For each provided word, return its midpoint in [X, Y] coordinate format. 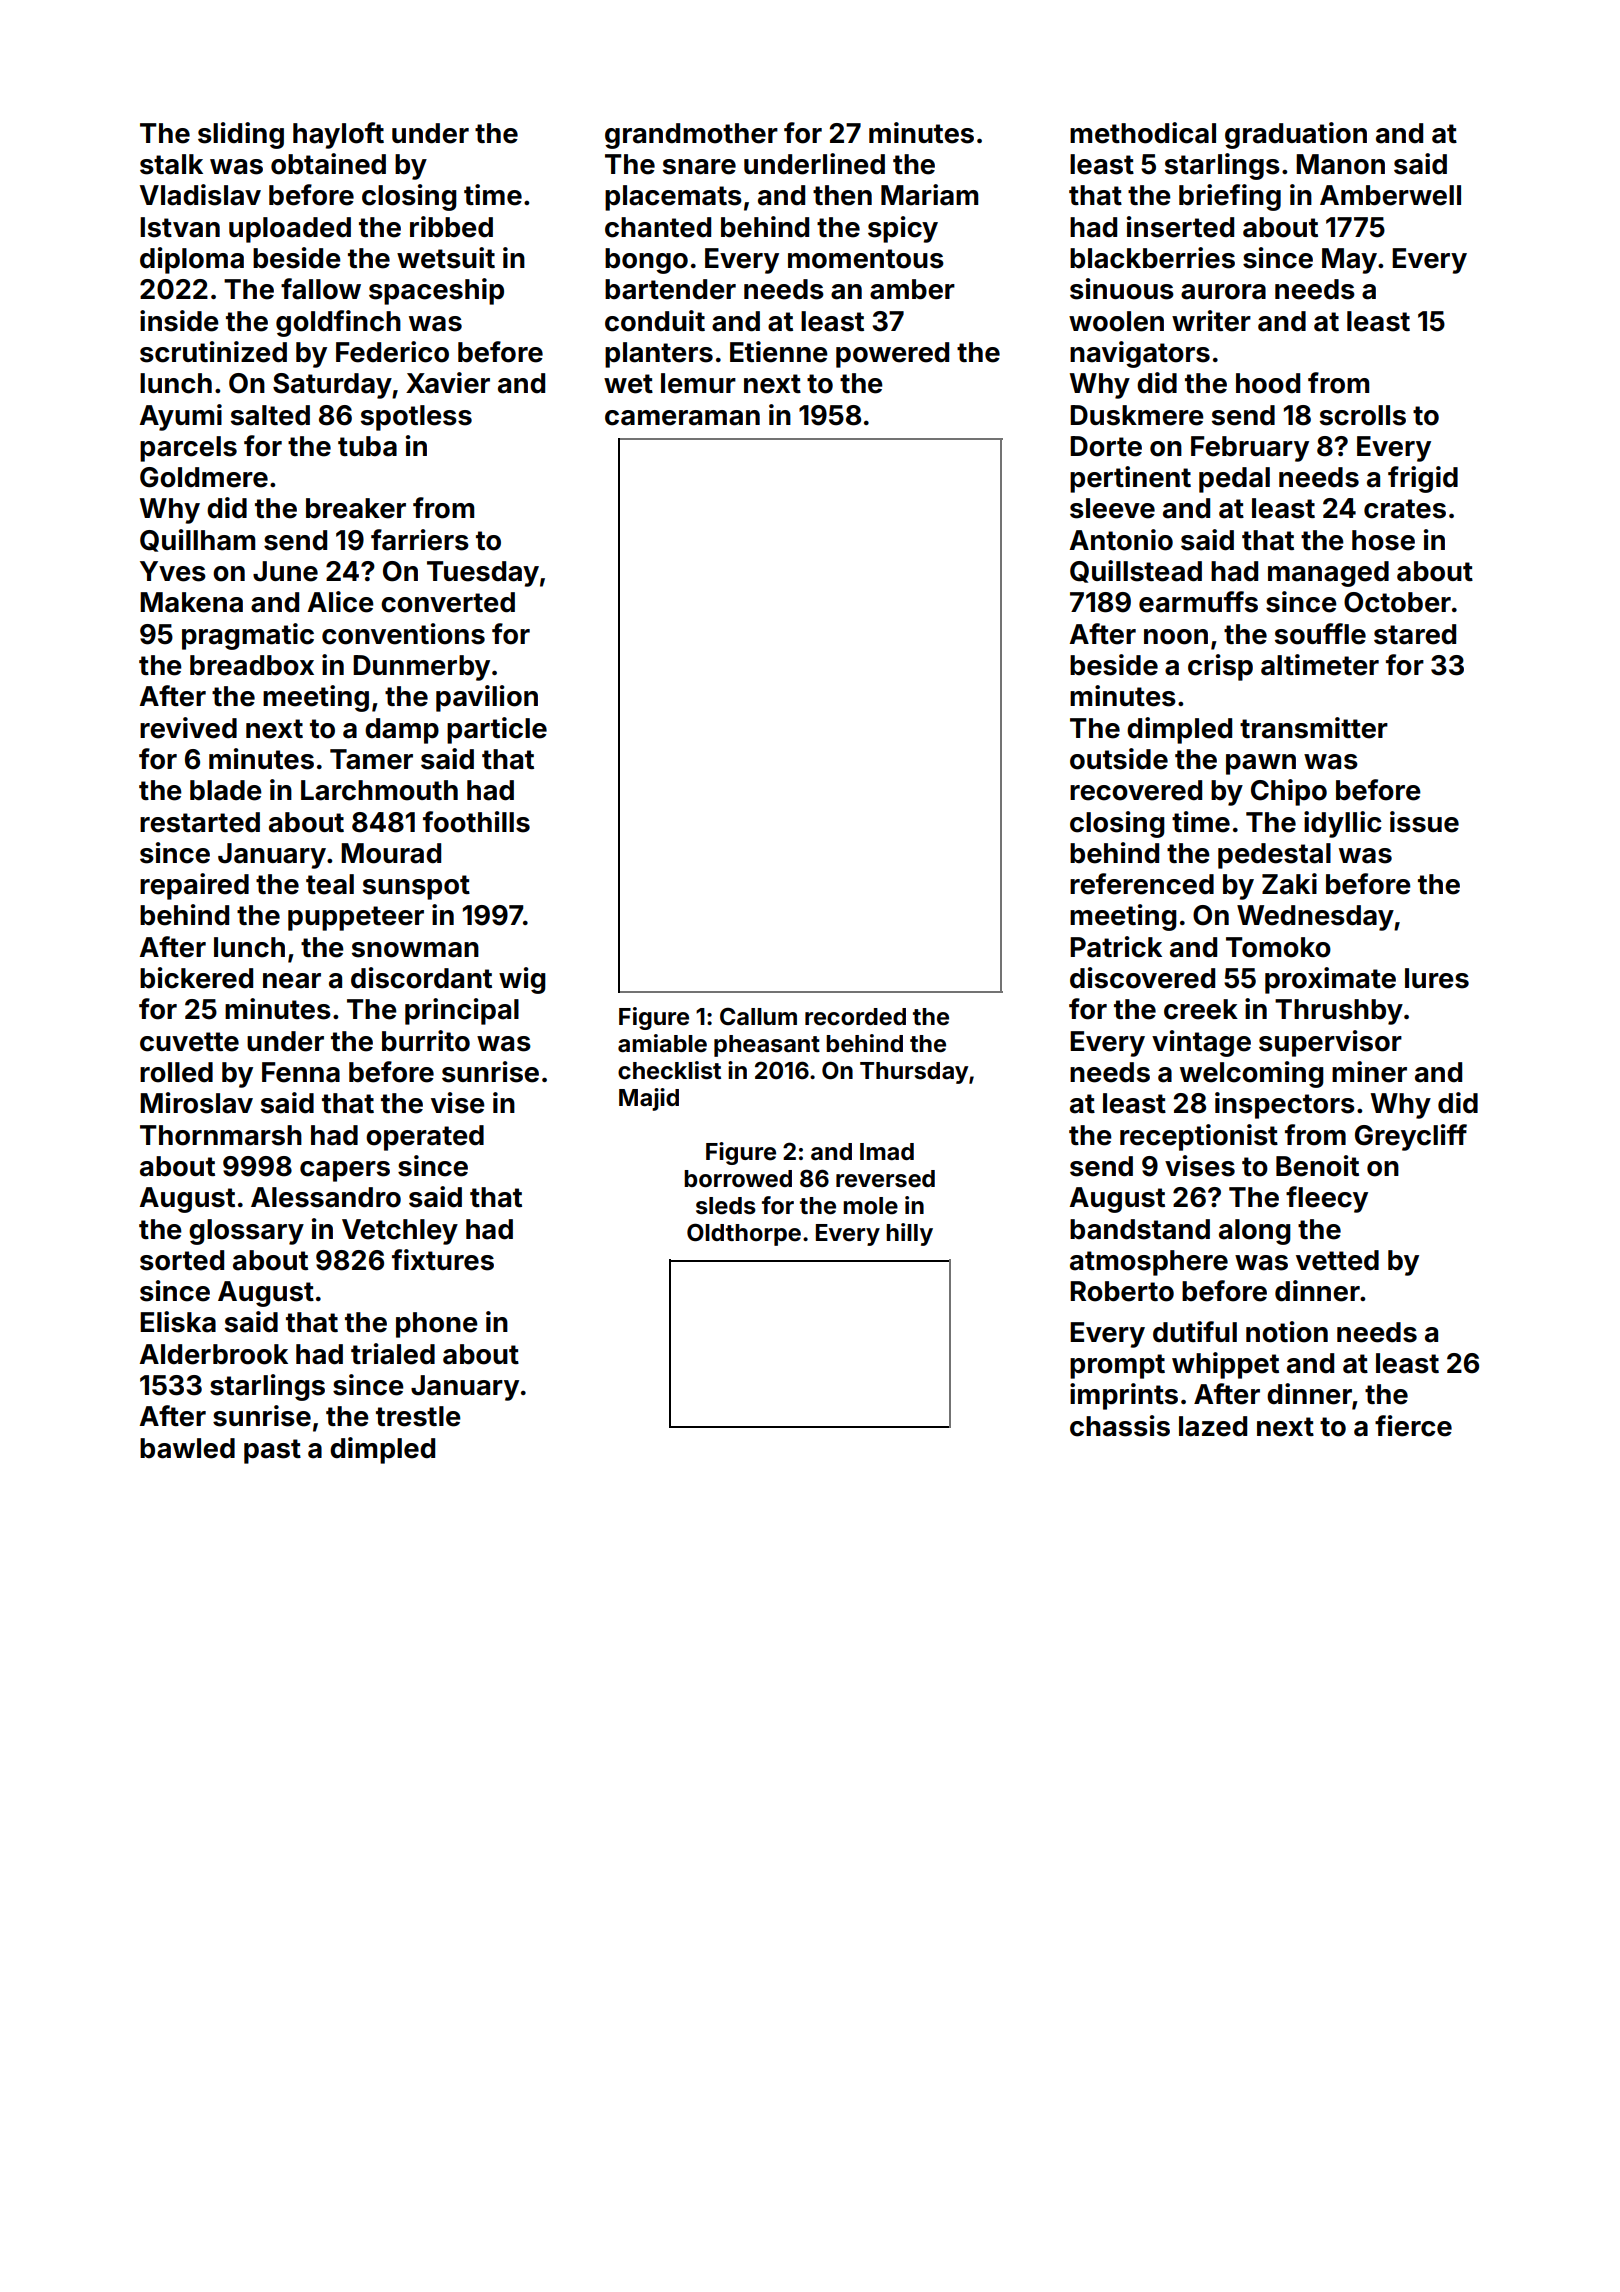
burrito [426, 1041]
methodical [1143, 133]
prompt [1117, 1366]
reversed [885, 1179]
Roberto [1122, 1291]
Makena [191, 602]
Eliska [178, 1322]
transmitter [1314, 728]
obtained [328, 164]
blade [226, 790]
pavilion [487, 698]
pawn [1261, 764]
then [842, 195]
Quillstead [1136, 571]
